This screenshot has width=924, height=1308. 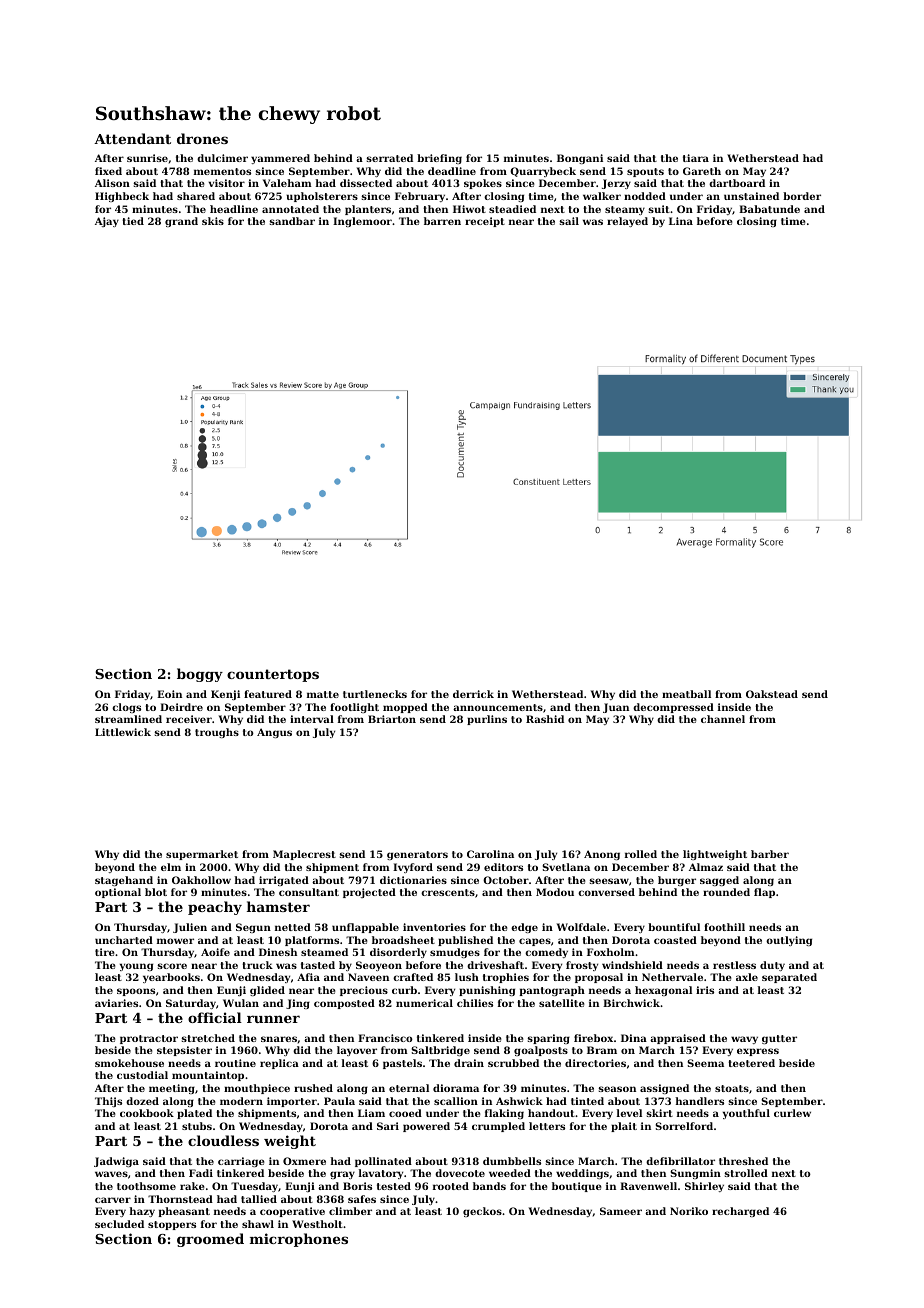 I want to click on Sorrelford, so click(x=684, y=1126).
